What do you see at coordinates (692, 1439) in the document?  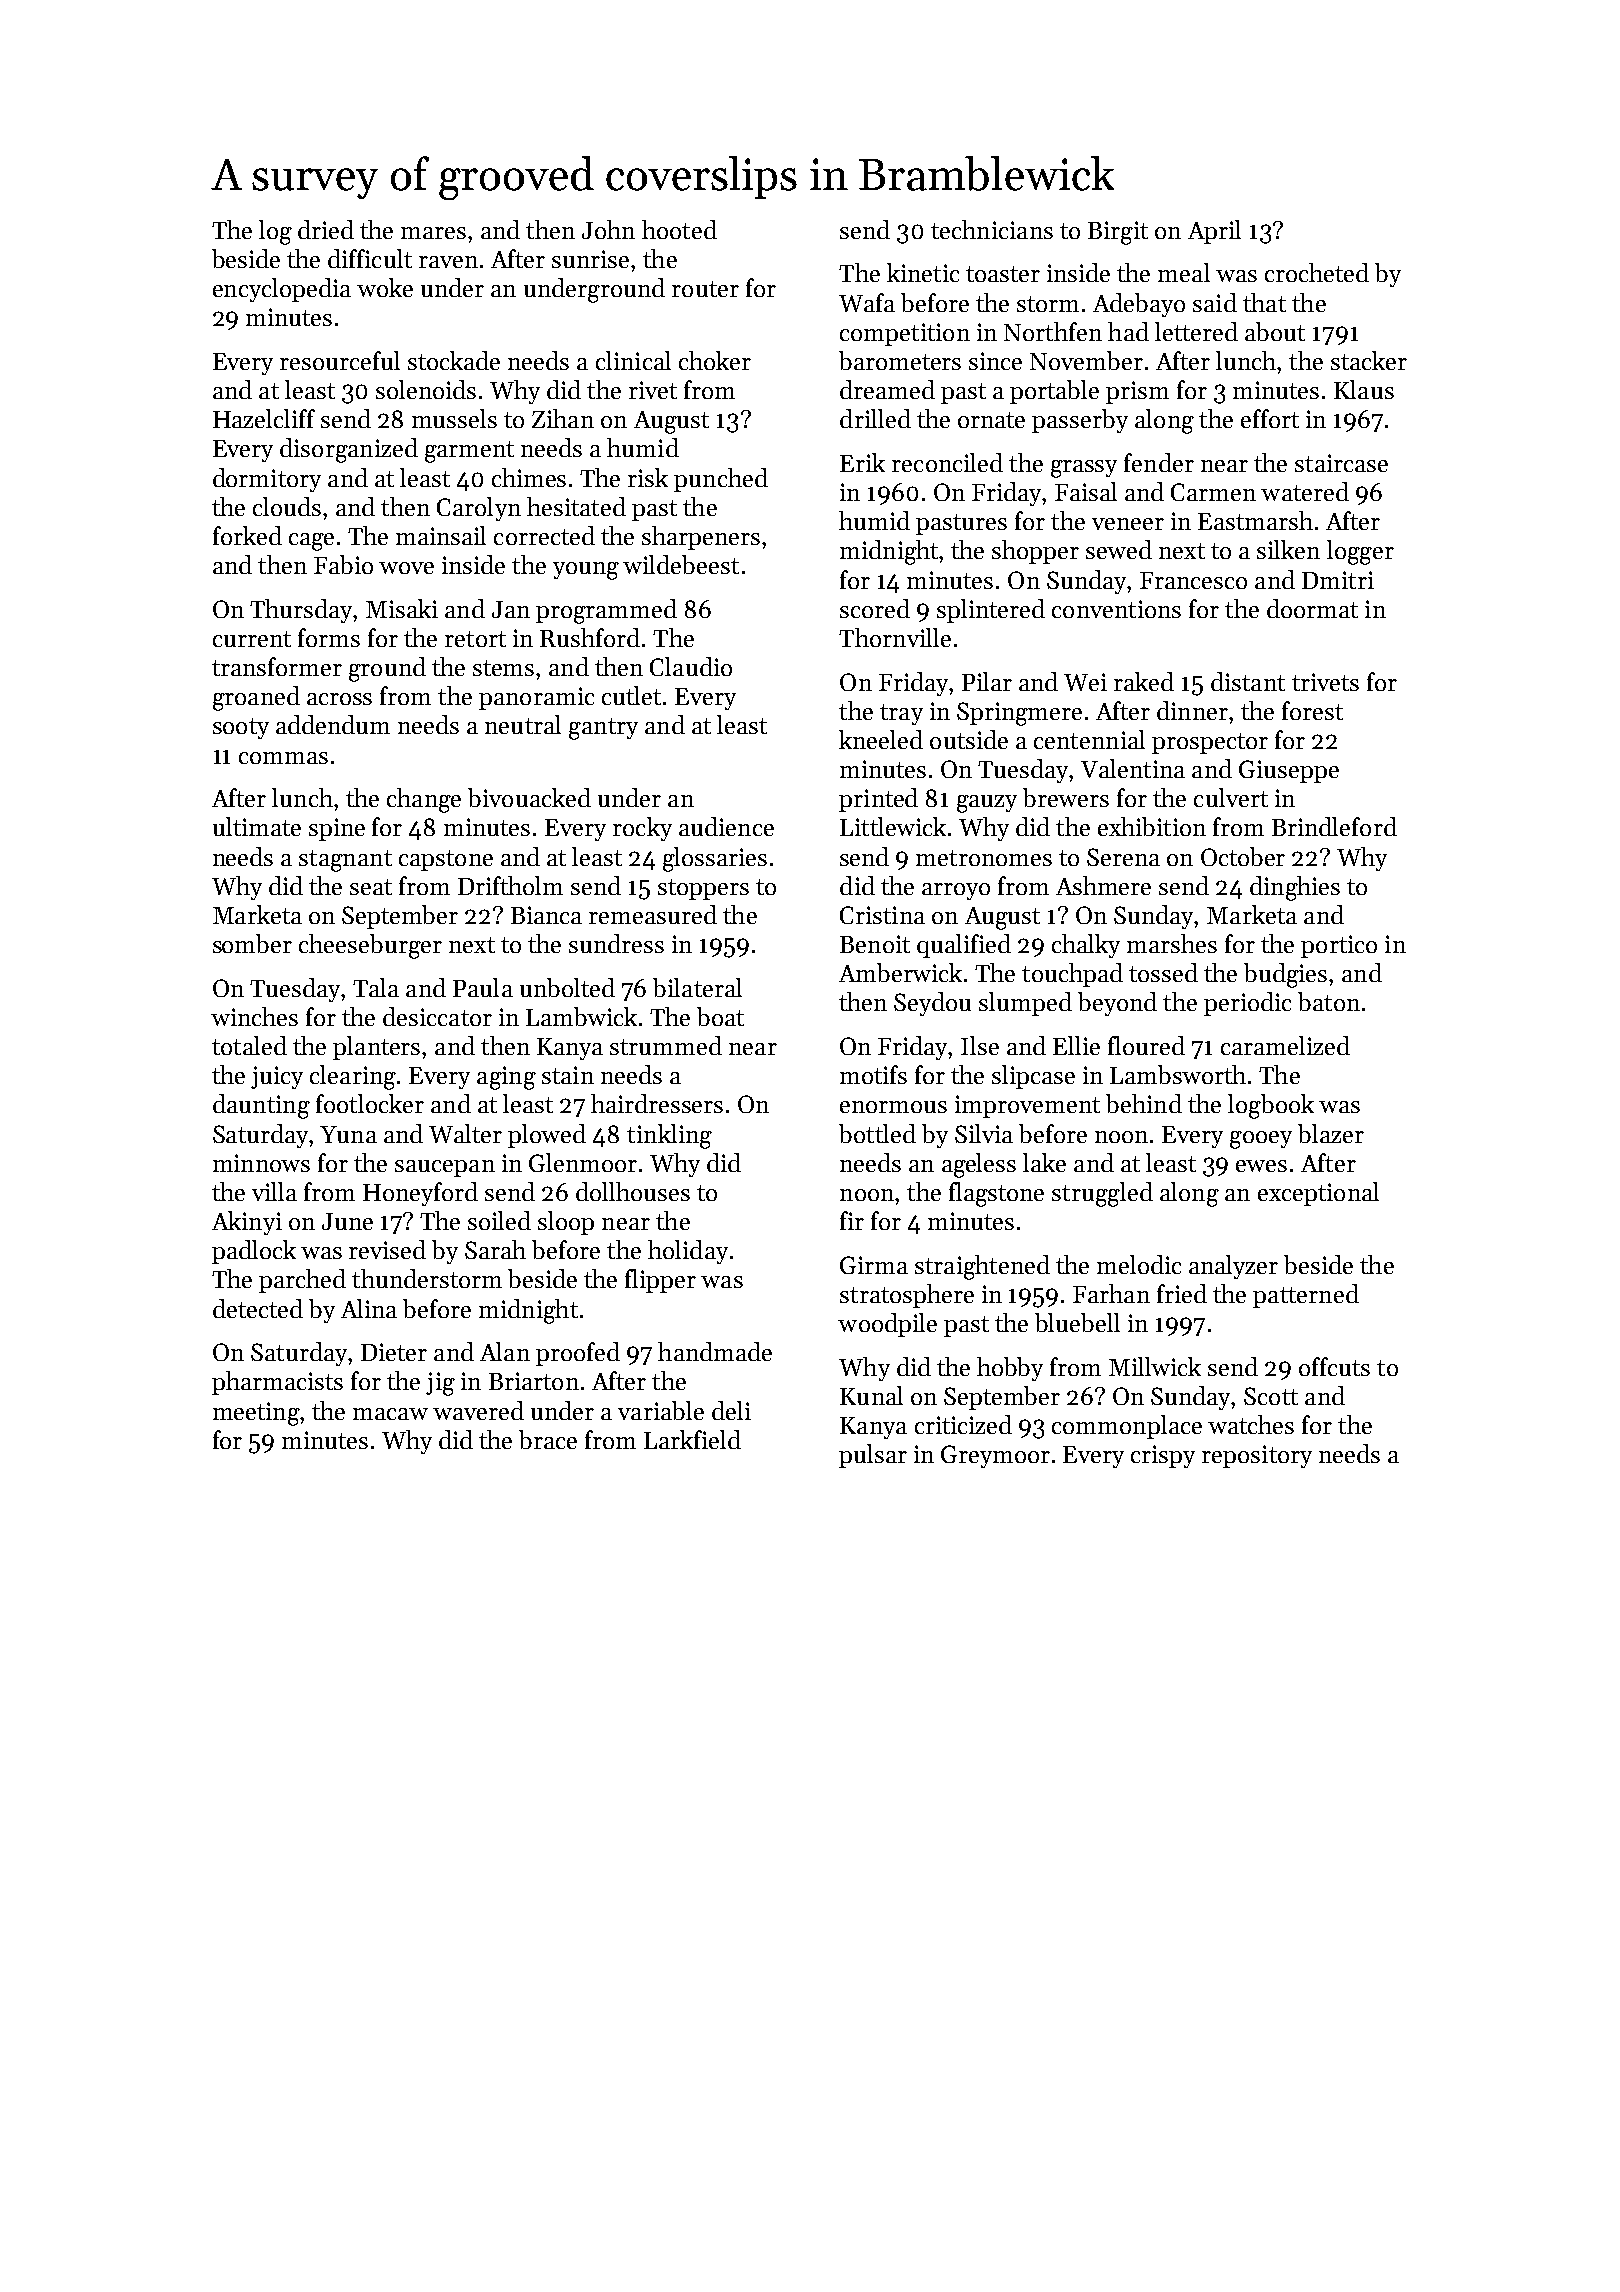 I see `Larkfield` at bounding box center [692, 1439].
